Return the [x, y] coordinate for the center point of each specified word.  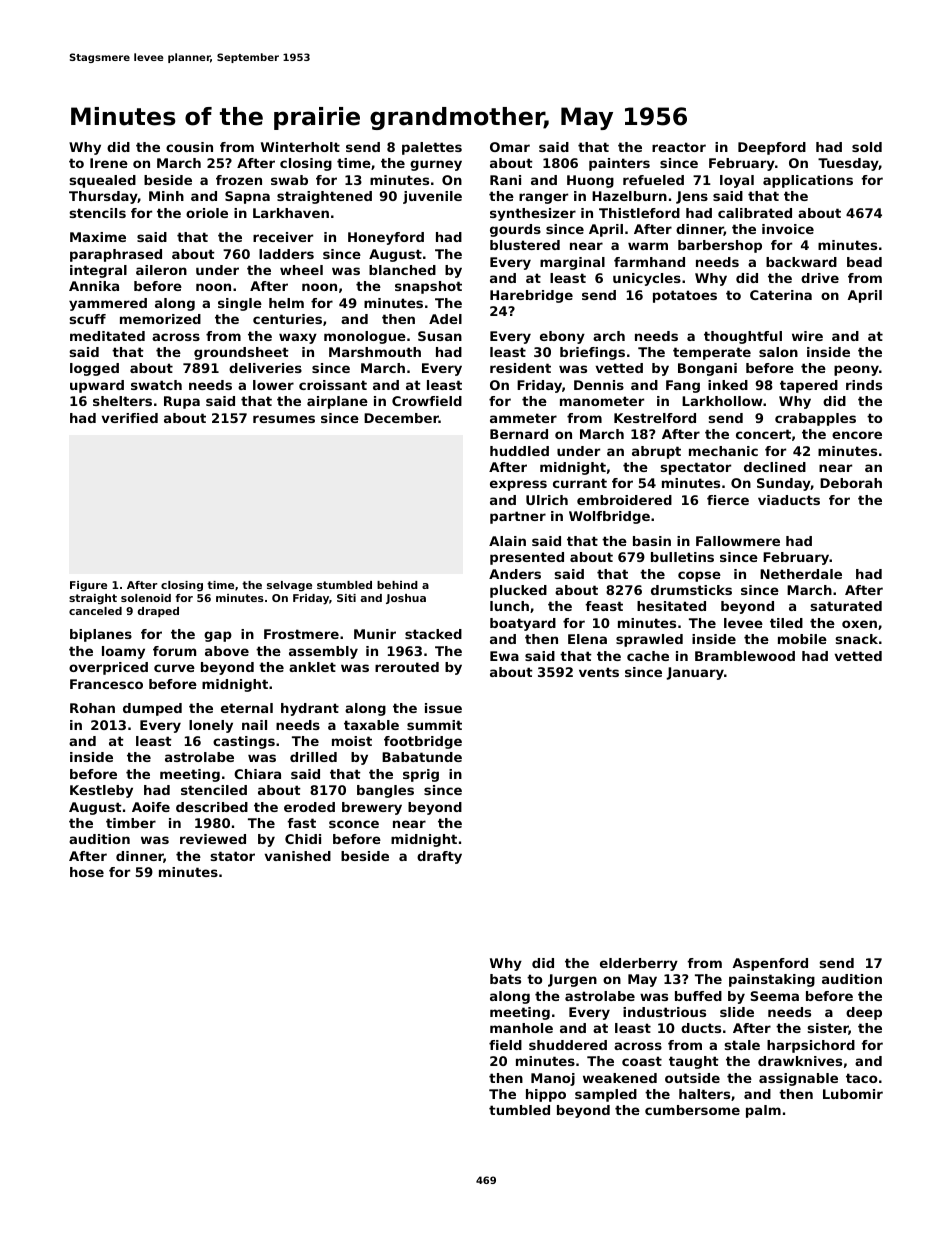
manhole [521, 1028]
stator [233, 856]
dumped [152, 709]
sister [828, 1029]
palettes [432, 148]
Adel [445, 319]
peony [856, 370]
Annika [94, 286]
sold [867, 147]
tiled [786, 623]
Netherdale [801, 574]
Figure [88, 586]
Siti [346, 598]
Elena [587, 639]
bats [505, 979]
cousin [189, 147]
